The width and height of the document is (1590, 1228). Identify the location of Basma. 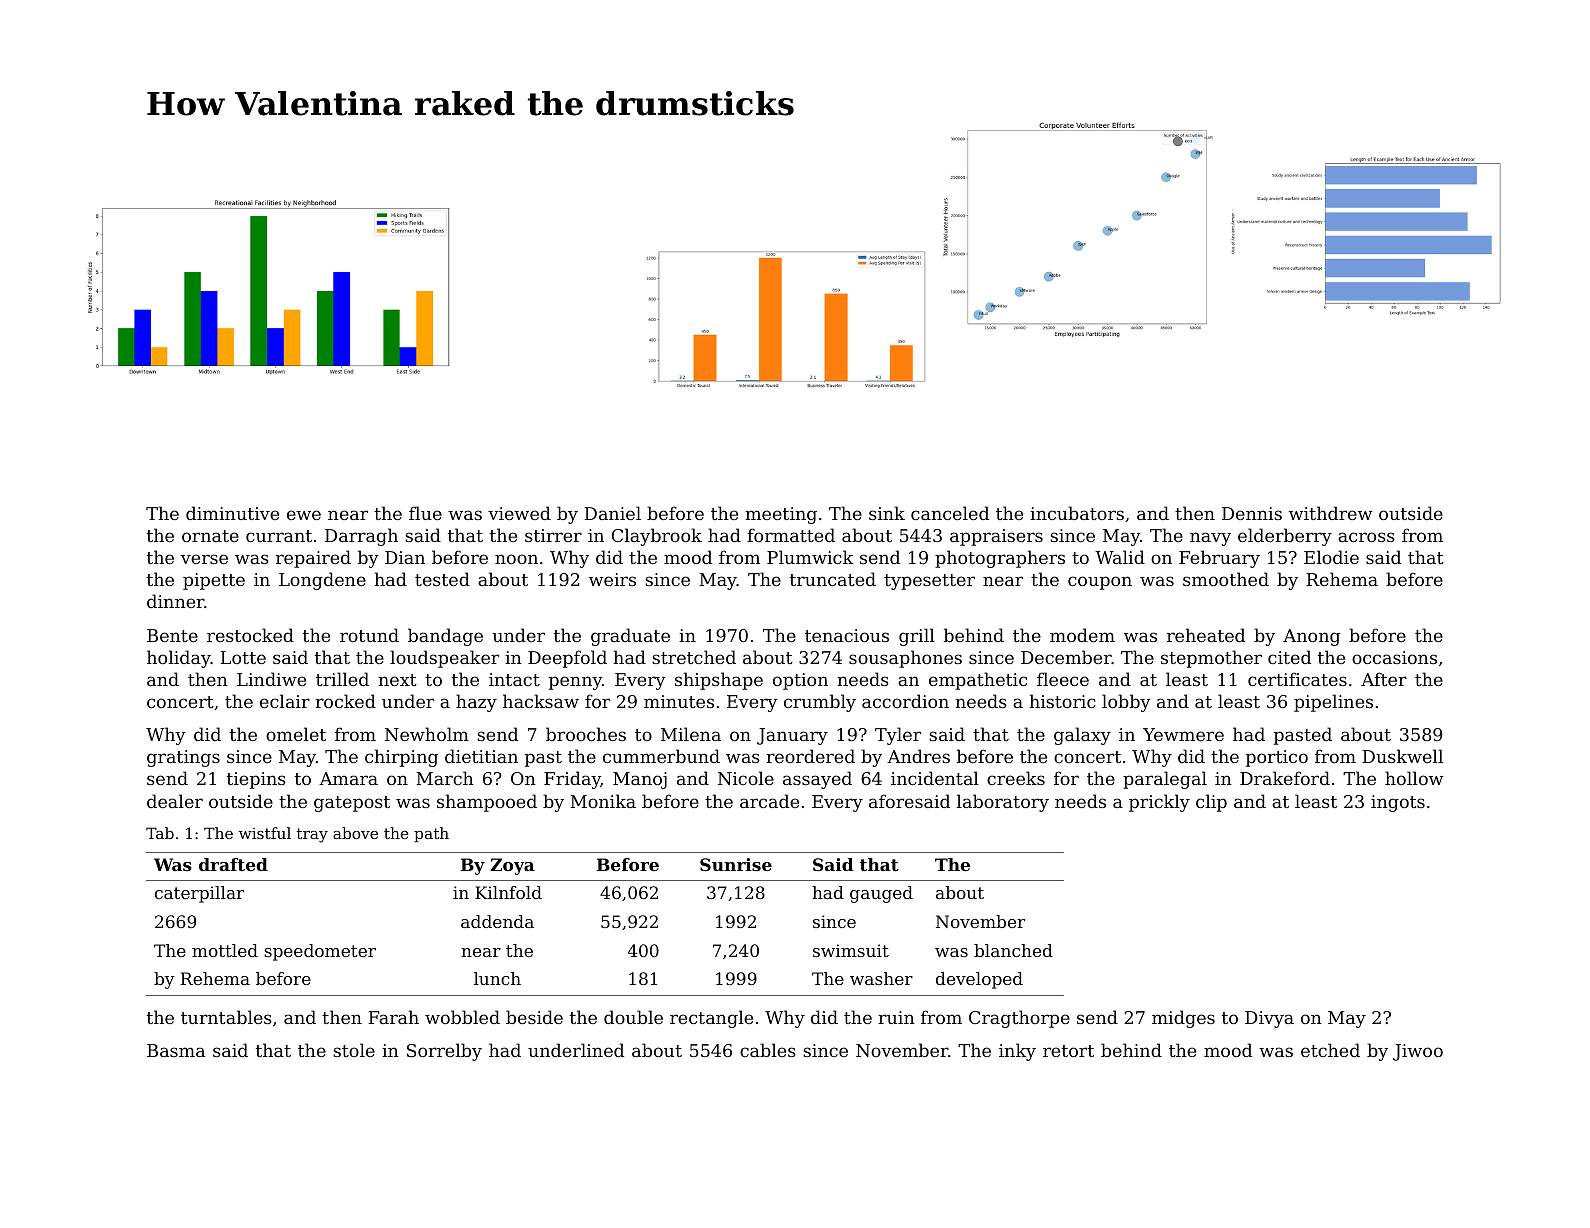
(176, 1050).
